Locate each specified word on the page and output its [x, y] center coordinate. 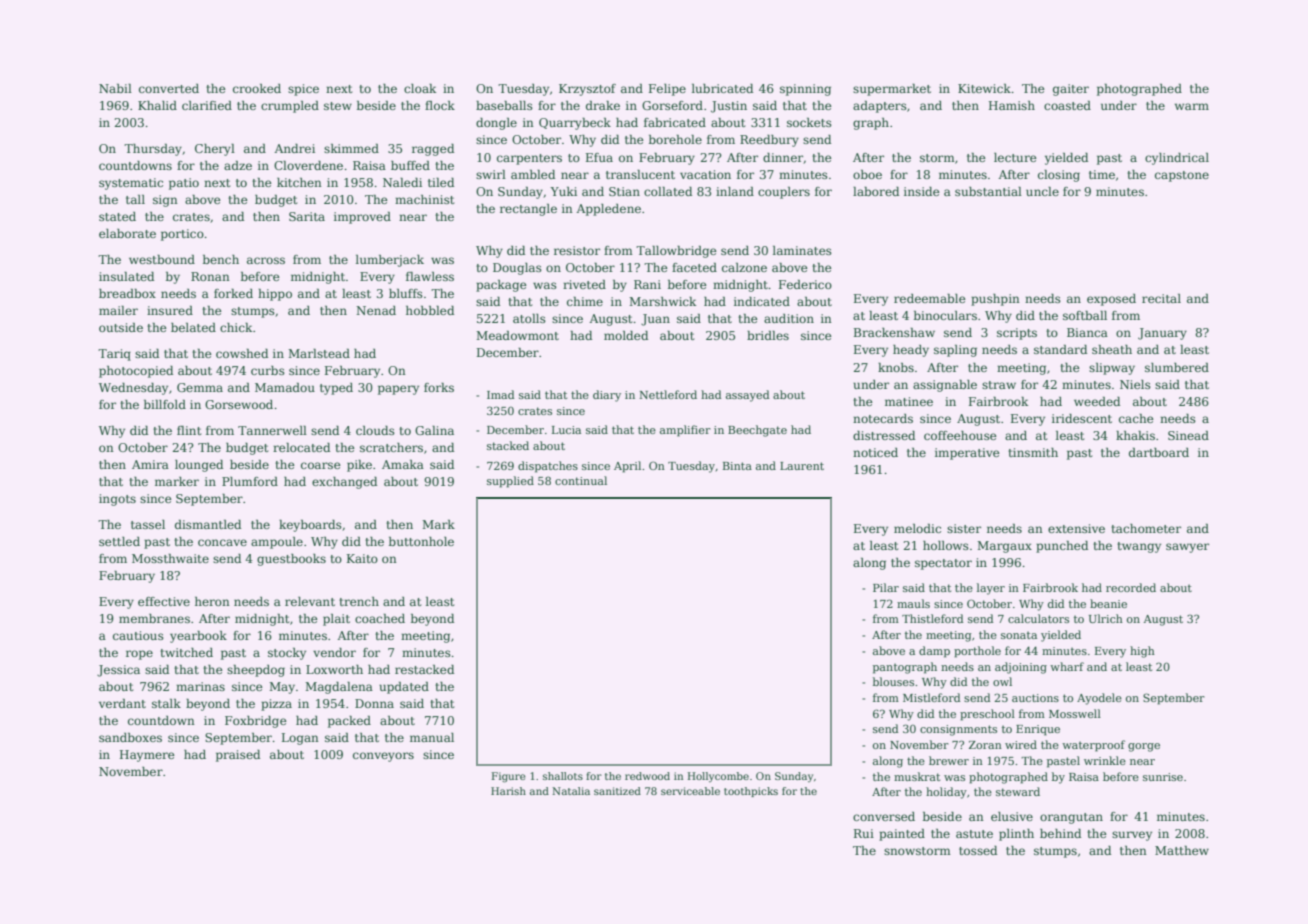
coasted [1067, 105]
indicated [762, 301]
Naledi [402, 182]
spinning [805, 90]
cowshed [242, 353]
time [1102, 174]
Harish [508, 791]
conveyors [383, 757]
